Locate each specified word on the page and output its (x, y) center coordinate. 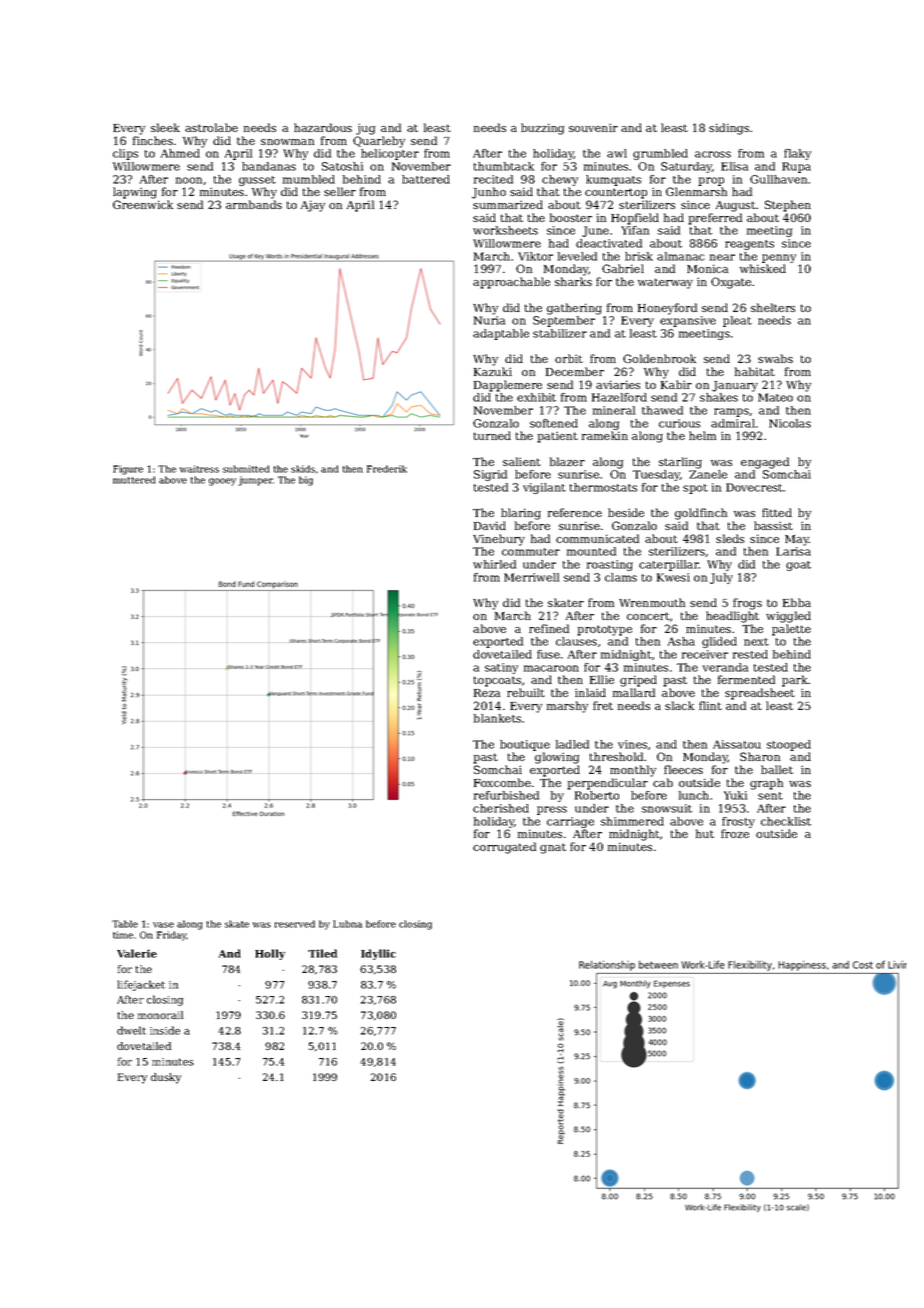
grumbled (660, 154)
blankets (497, 718)
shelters (773, 307)
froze (735, 833)
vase (163, 925)
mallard (634, 692)
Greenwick (143, 204)
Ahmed (180, 153)
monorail (160, 1015)
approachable (511, 283)
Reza (487, 693)
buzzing (542, 129)
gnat (553, 848)
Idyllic (378, 954)
